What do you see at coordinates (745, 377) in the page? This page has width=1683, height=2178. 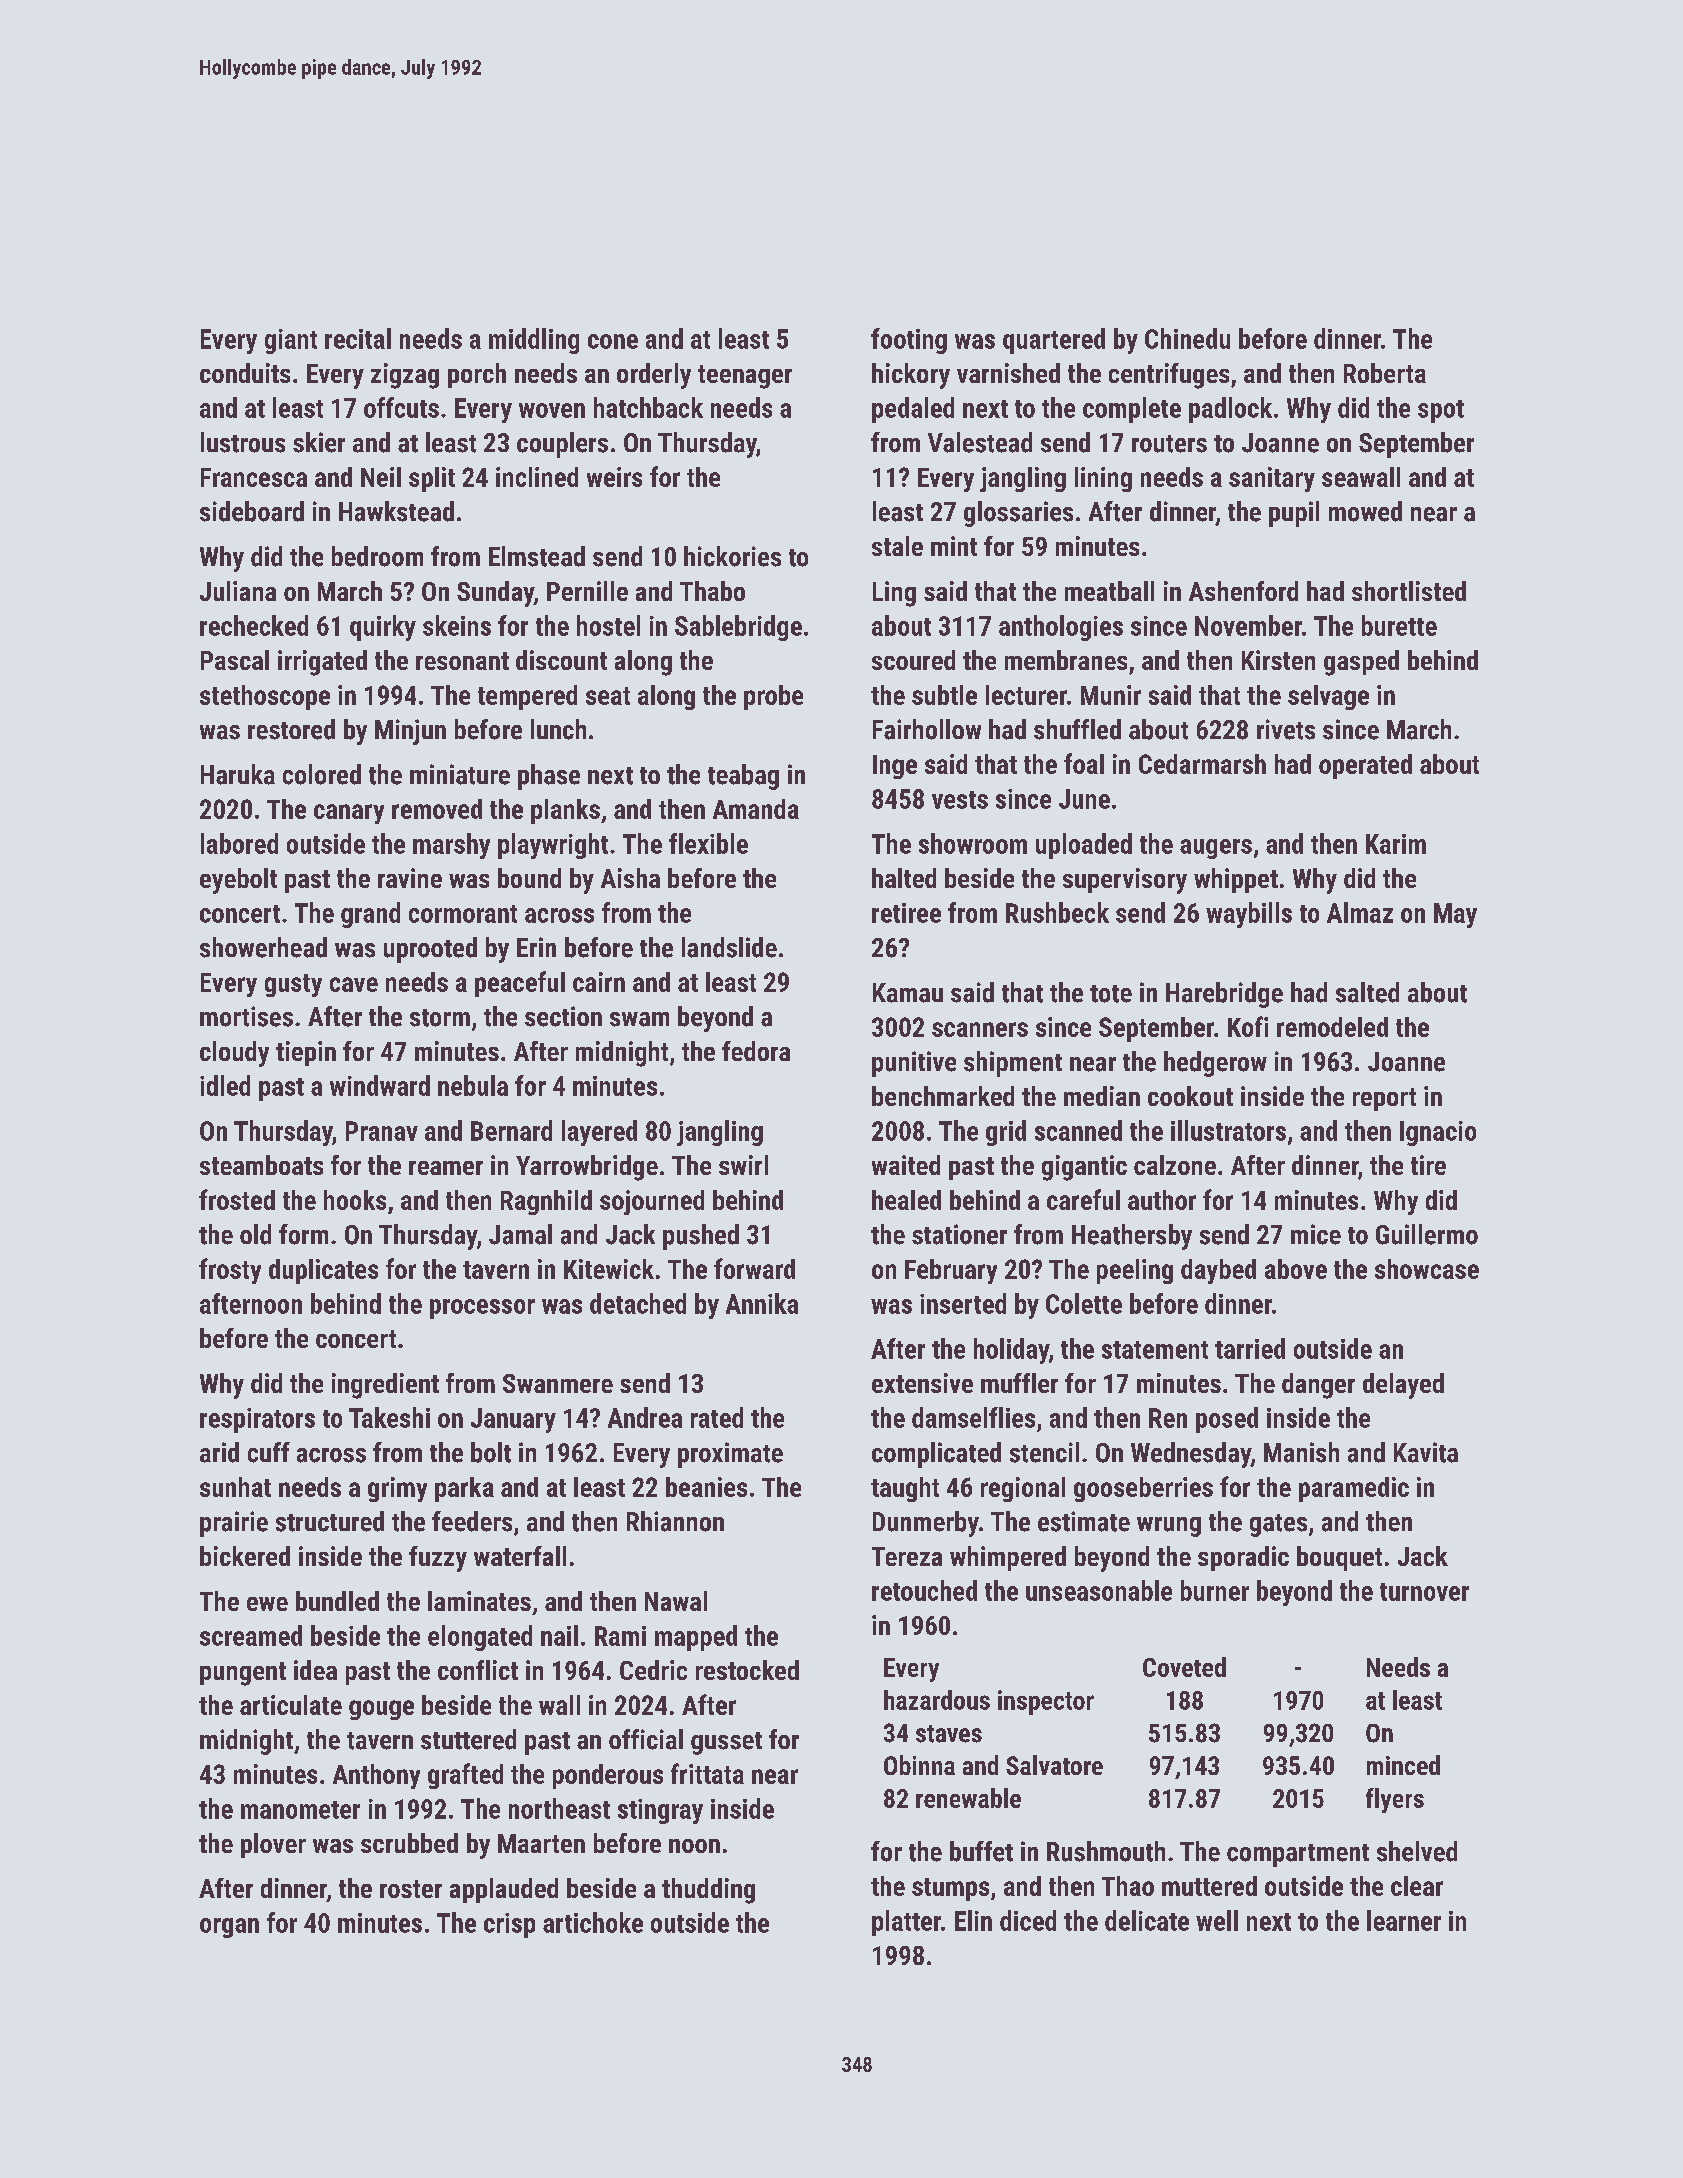 I see `teenager` at bounding box center [745, 377].
